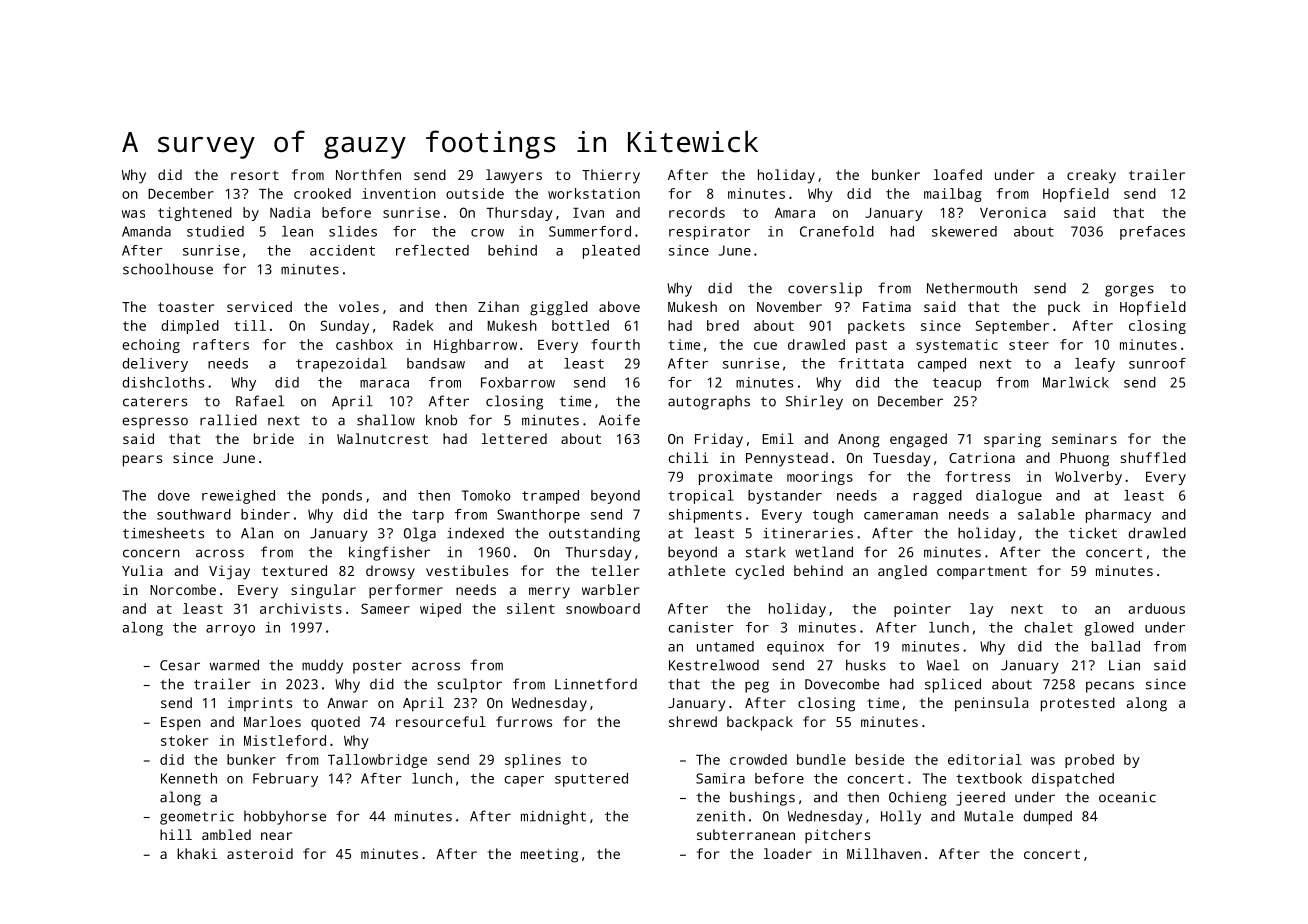  What do you see at coordinates (859, 441) in the screenshot?
I see `Anong` at bounding box center [859, 441].
